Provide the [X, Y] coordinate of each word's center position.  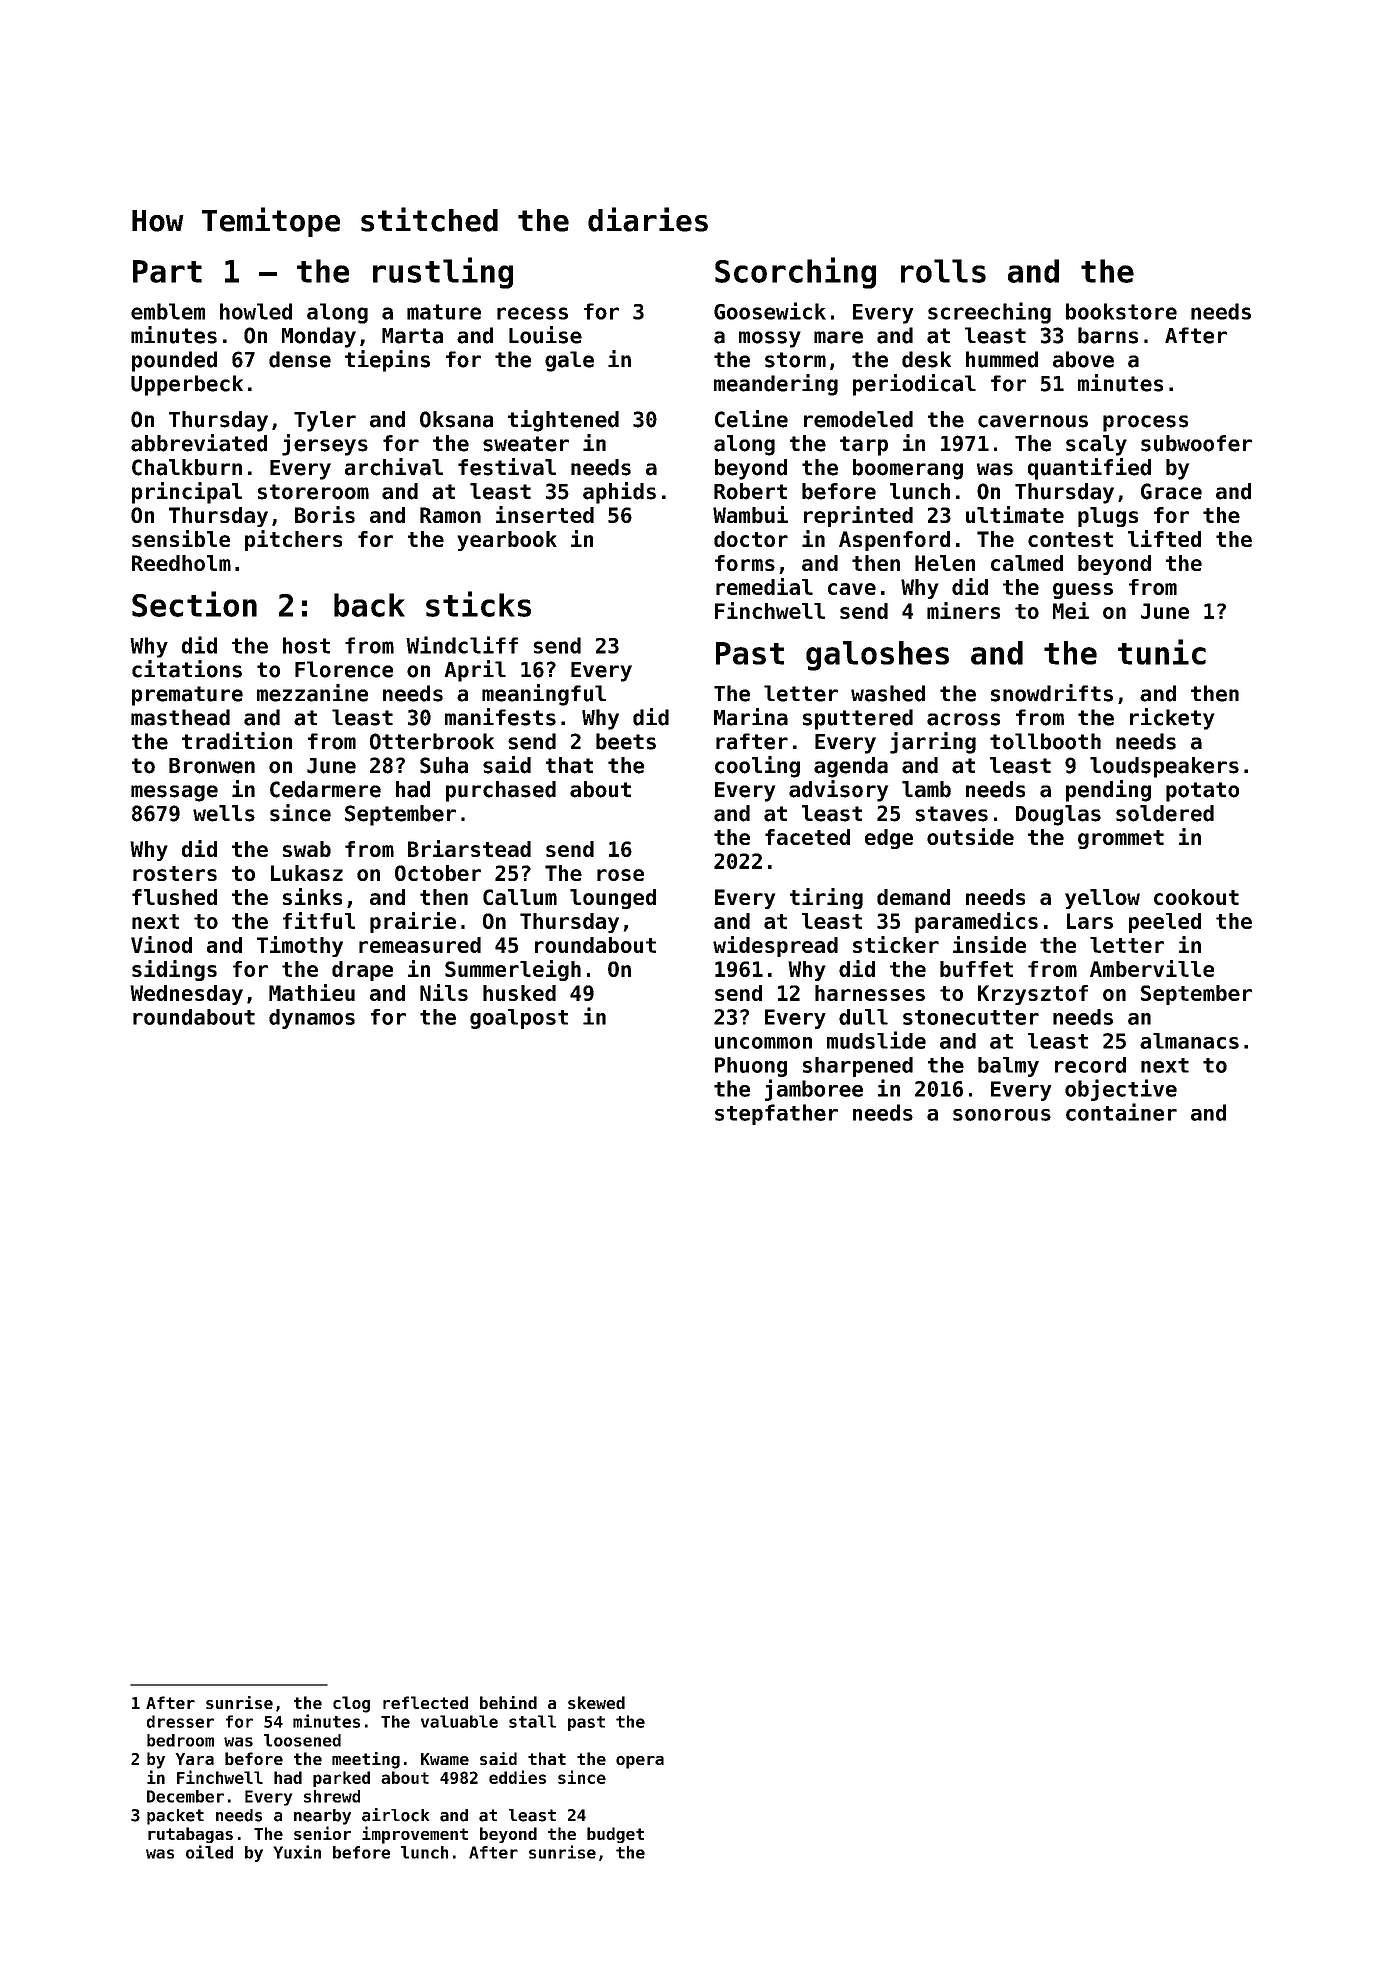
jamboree [814, 1090]
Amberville [1152, 968]
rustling [443, 273]
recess [532, 313]
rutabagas [190, 1835]
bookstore [1121, 311]
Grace [1171, 491]
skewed [596, 1702]
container [1121, 1112]
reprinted [858, 516]
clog [351, 1704]
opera [640, 1762]
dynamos [312, 1019]
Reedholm [181, 563]
